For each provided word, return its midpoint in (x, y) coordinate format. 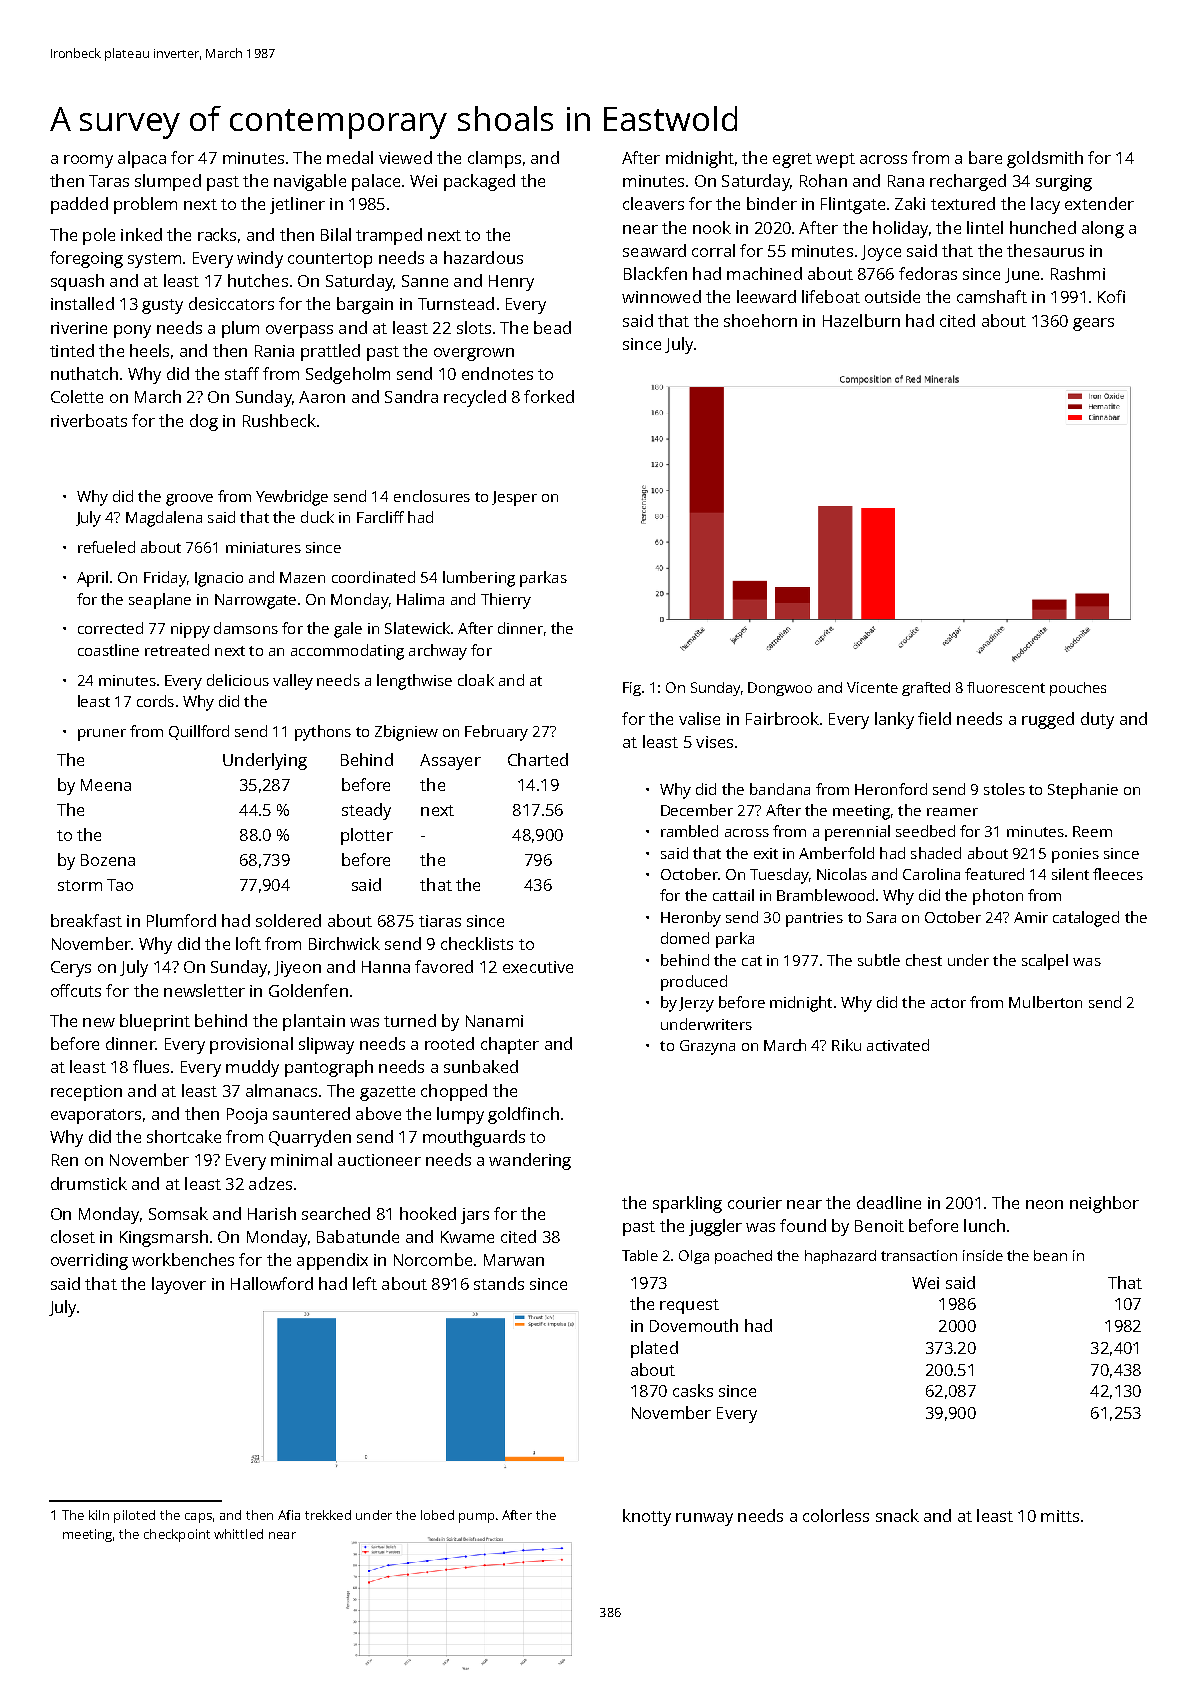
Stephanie (1083, 791)
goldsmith (1045, 159)
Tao (120, 885)
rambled (689, 831)
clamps (494, 159)
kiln (99, 1515)
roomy (88, 161)
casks (693, 1390)
